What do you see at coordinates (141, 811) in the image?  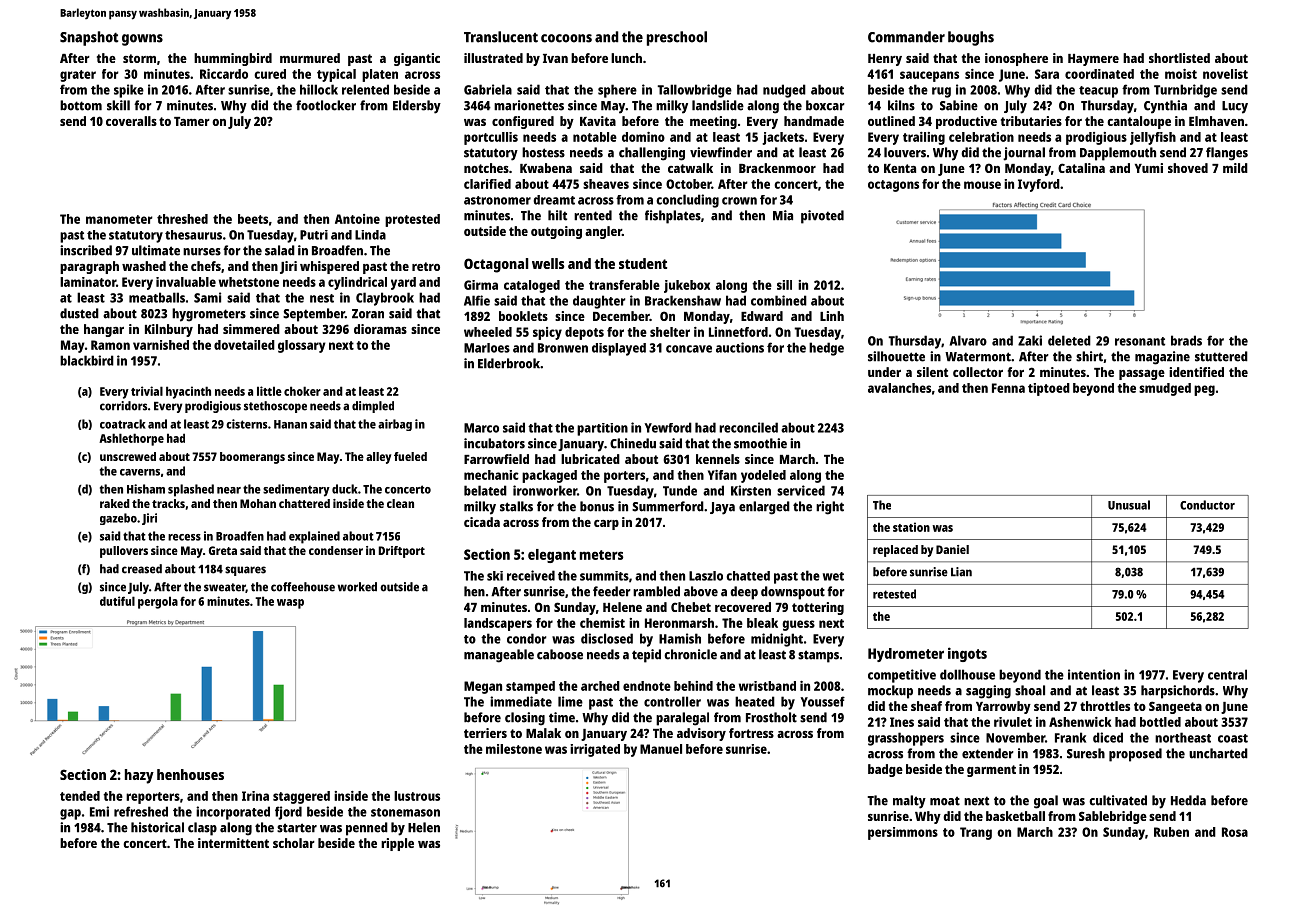 I see `refreshed` at bounding box center [141, 811].
